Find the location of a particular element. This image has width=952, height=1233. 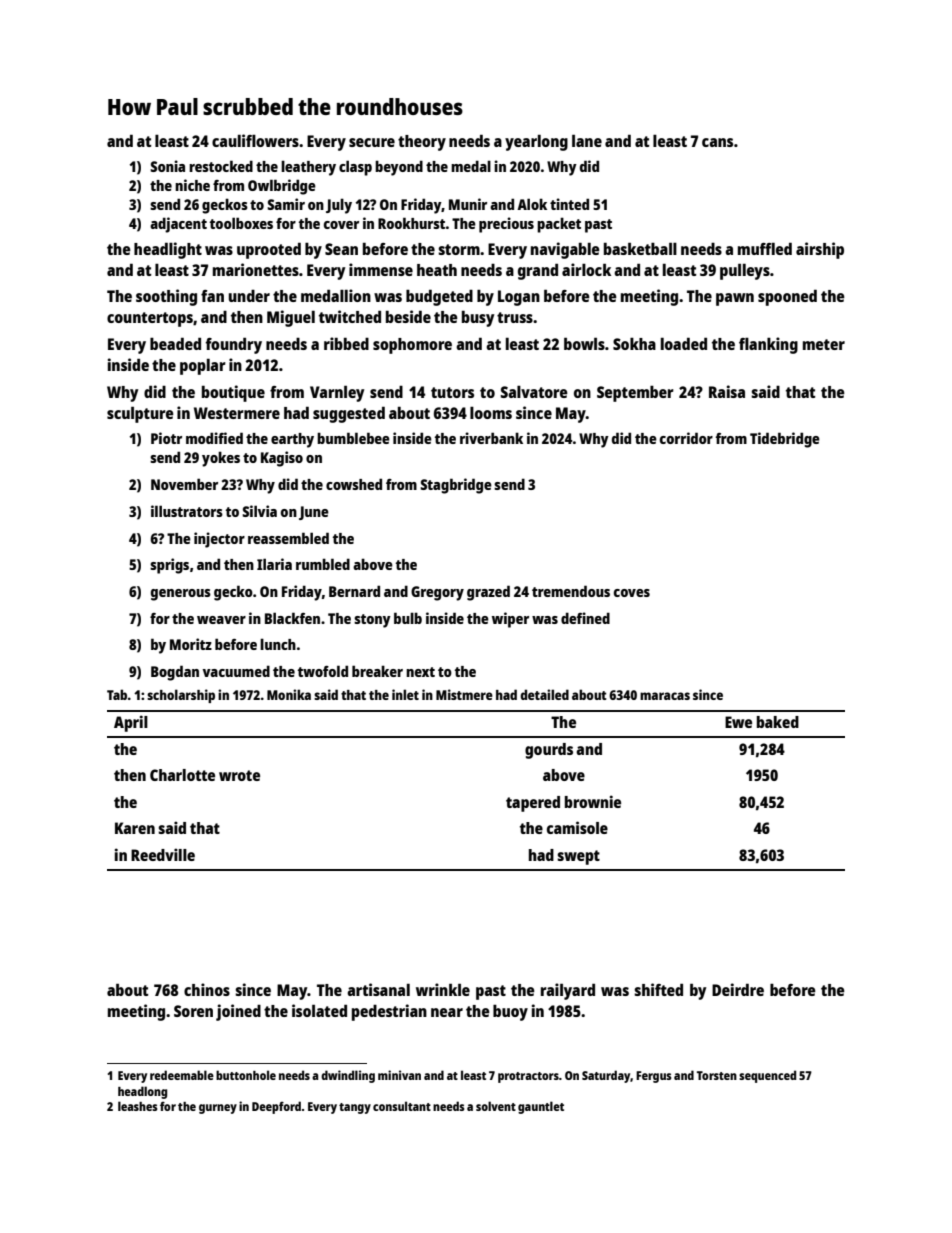

grand is located at coordinates (538, 271).
